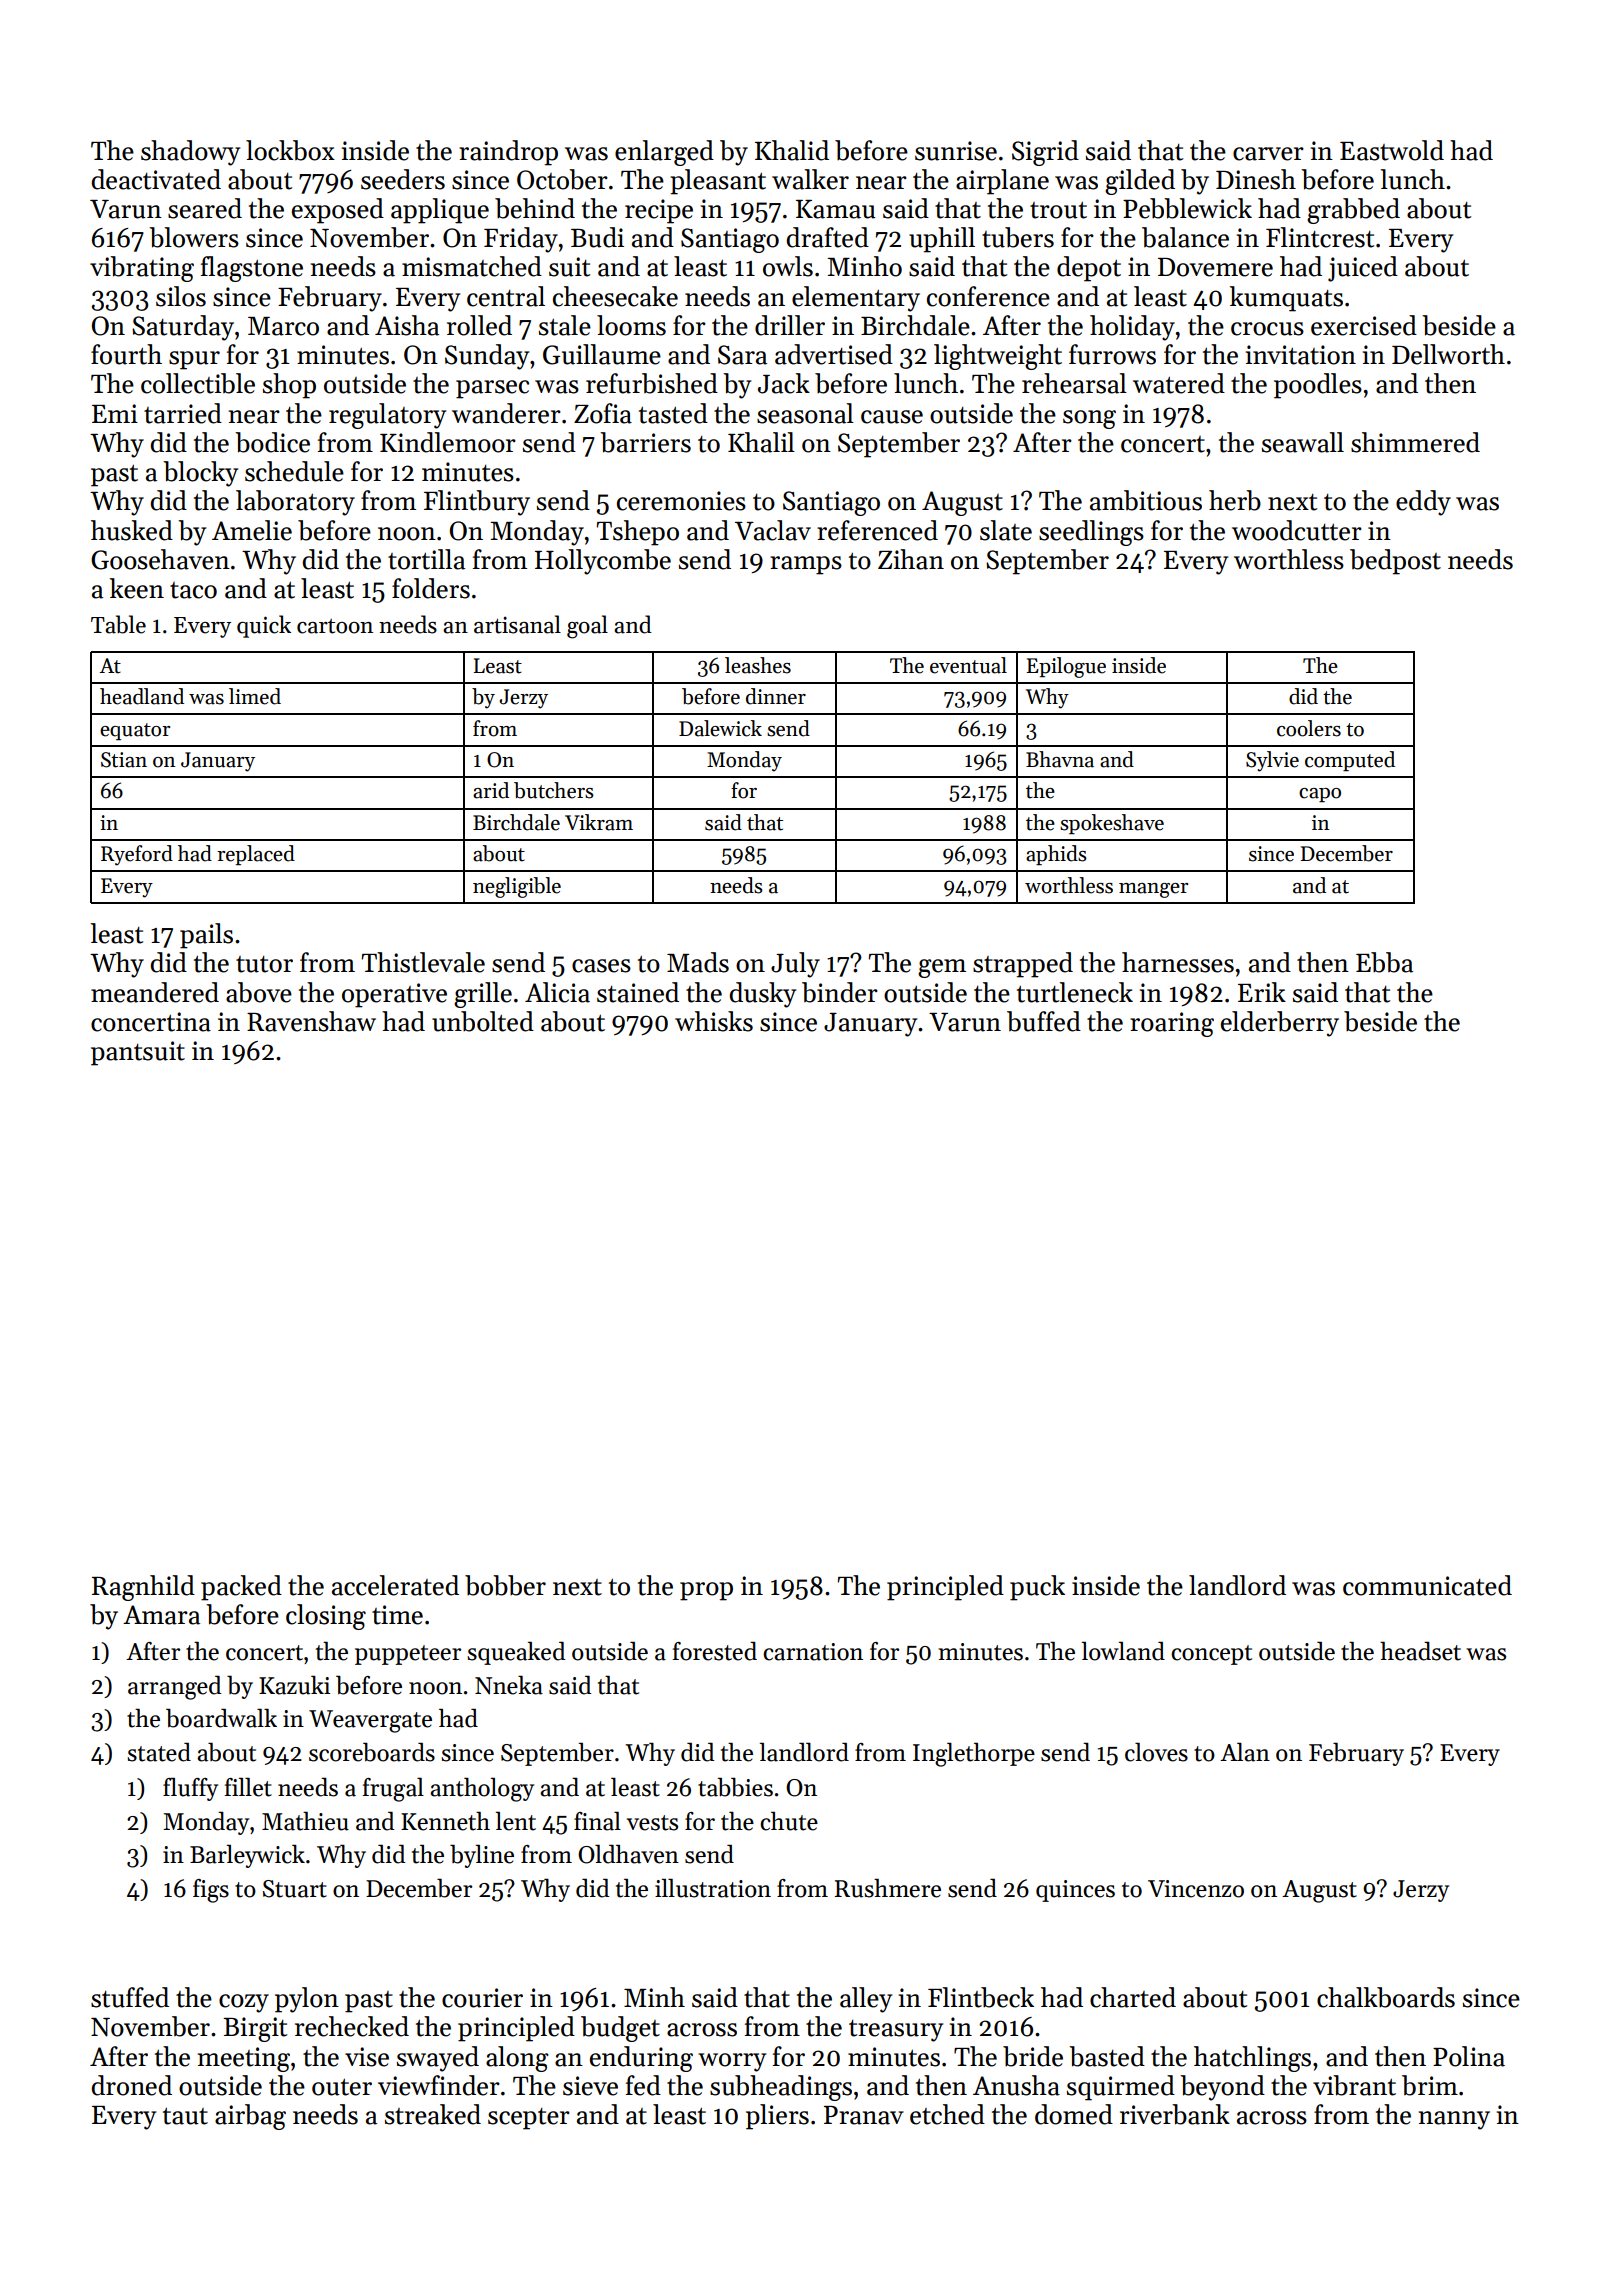 The height and width of the screenshot is (2292, 1620). What do you see at coordinates (777, 2117) in the screenshot?
I see `pliers` at bounding box center [777, 2117].
